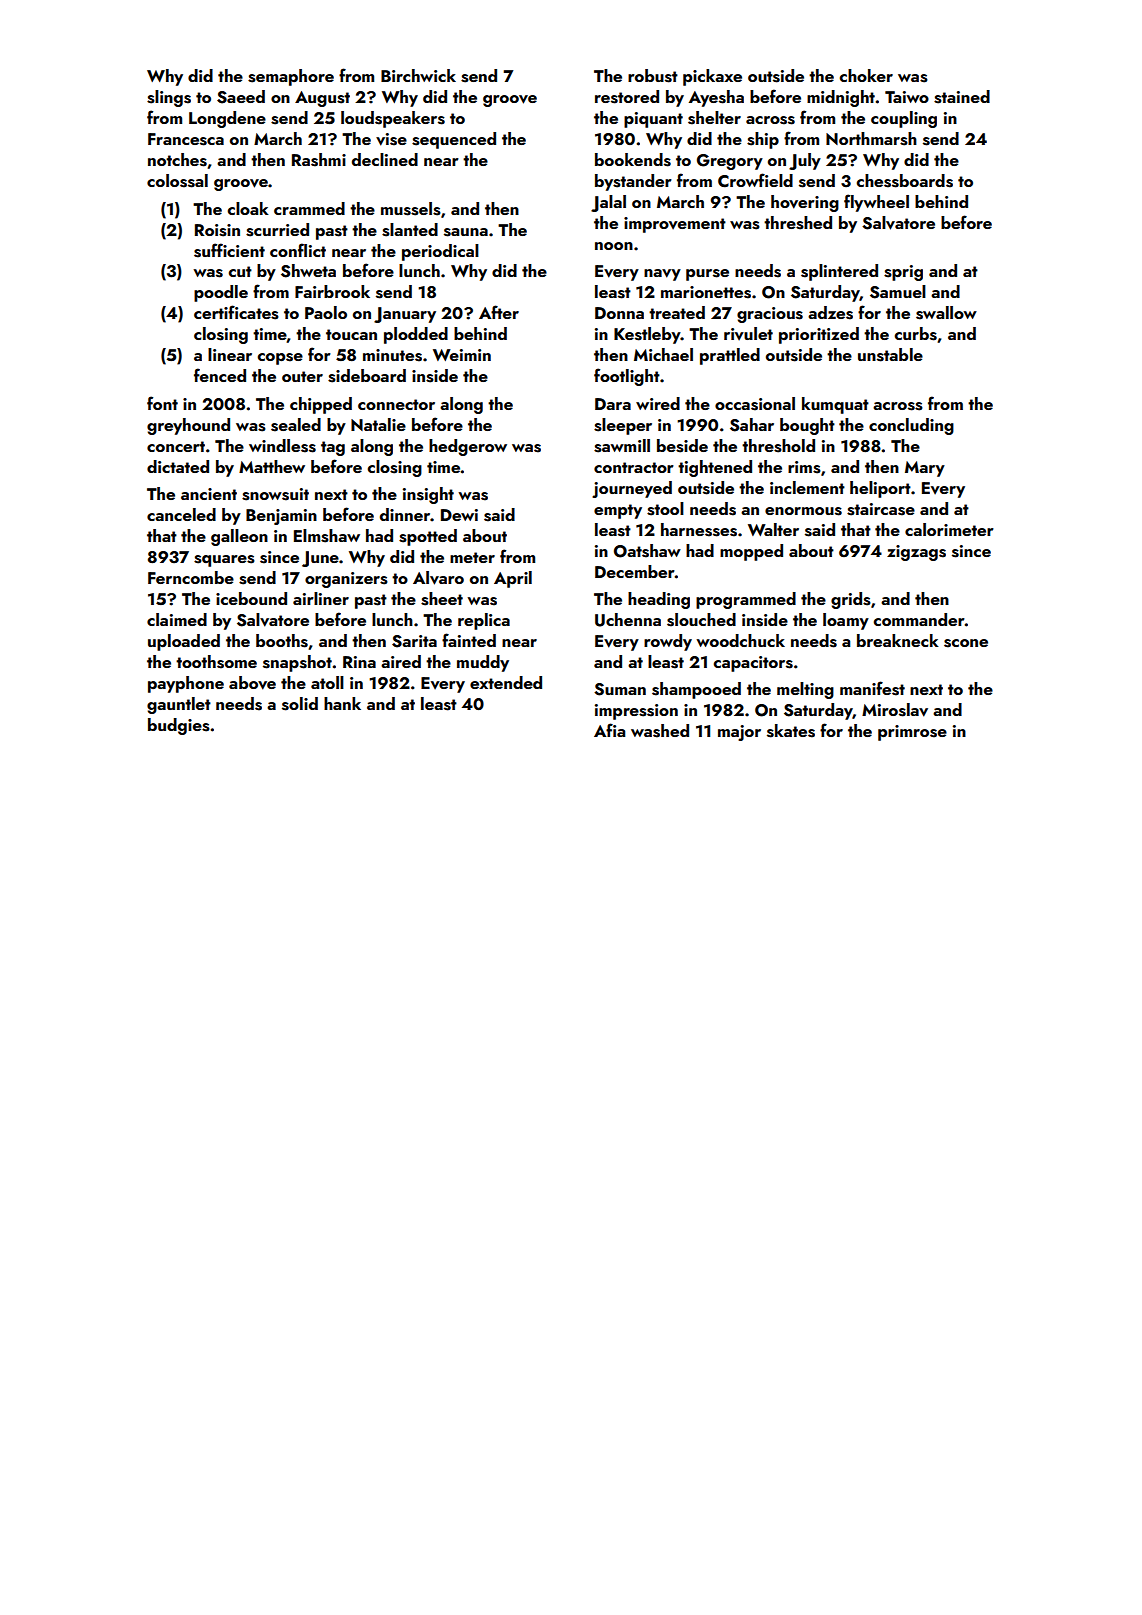  Describe the element at coordinates (418, 75) in the screenshot. I see `Birchwick` at that location.
